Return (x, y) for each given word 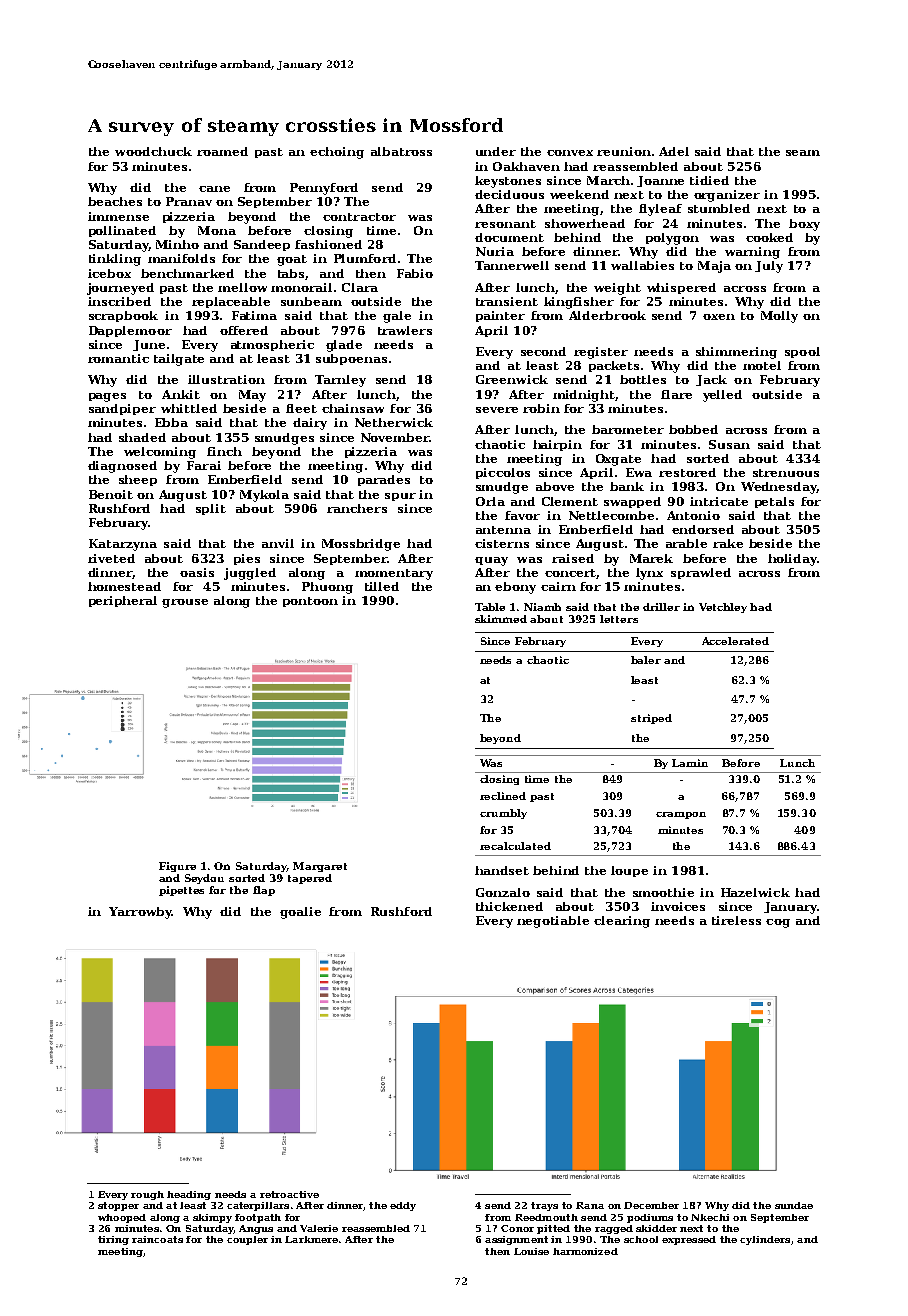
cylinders (765, 1240)
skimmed (501, 619)
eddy (403, 1206)
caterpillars (258, 1206)
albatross (401, 151)
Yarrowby (140, 913)
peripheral (123, 601)
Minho (177, 244)
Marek (651, 558)
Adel (674, 151)
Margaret (320, 867)
